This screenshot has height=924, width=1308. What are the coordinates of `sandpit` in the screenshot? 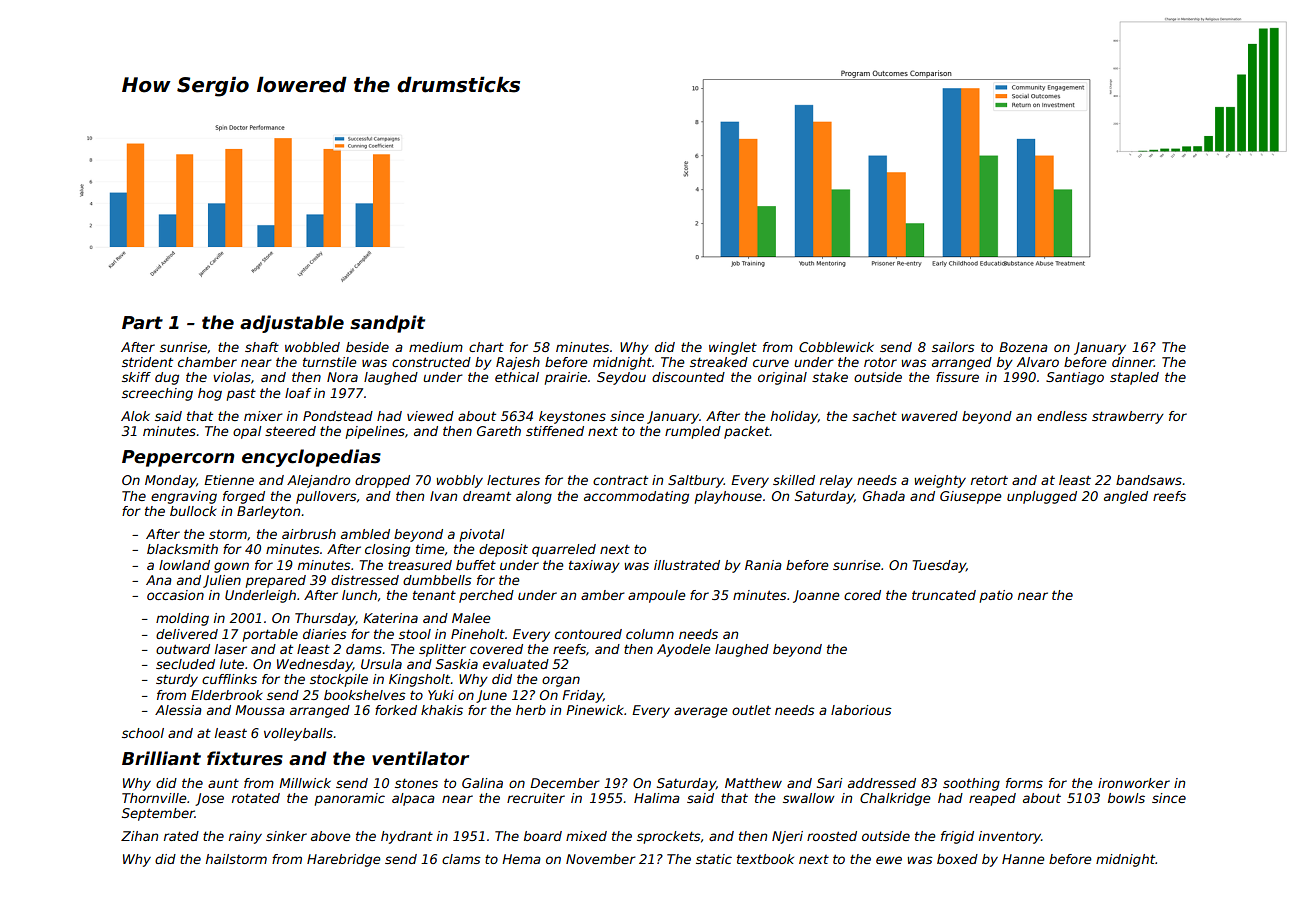 It's located at (387, 324).
